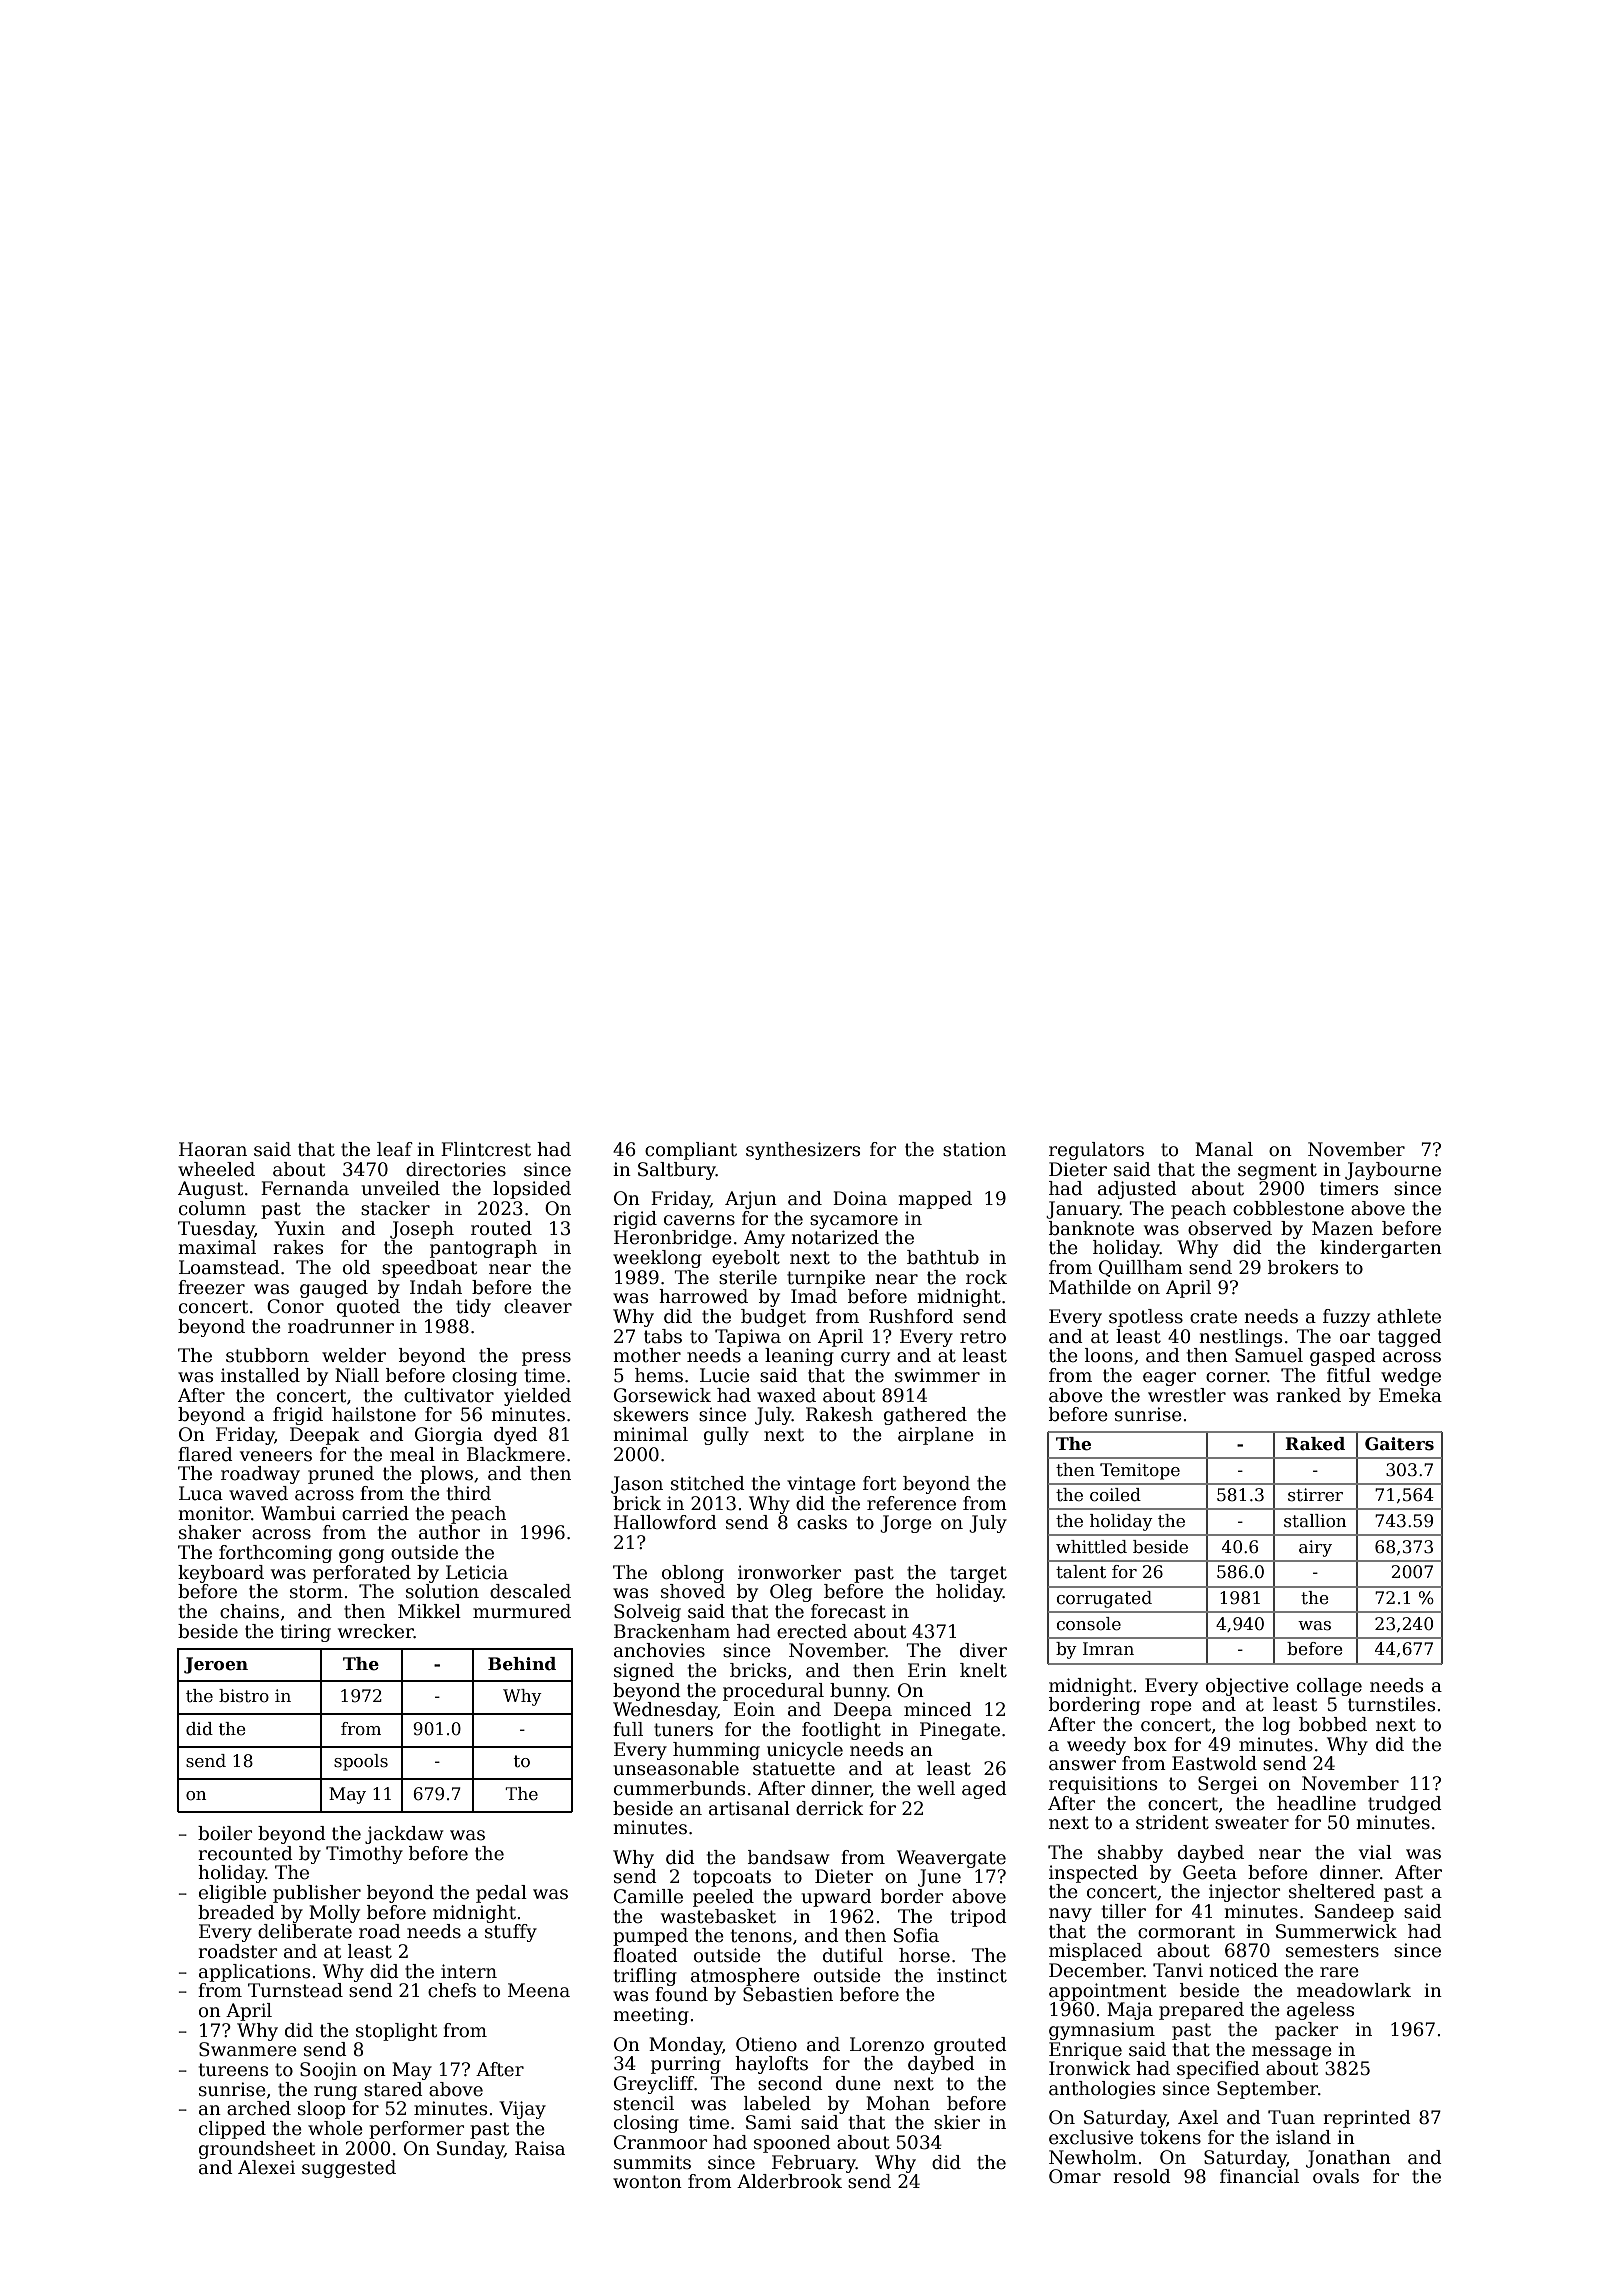 Image resolution: width=1620 pixels, height=2292 pixels. What do you see at coordinates (1259, 2176) in the image?
I see `financial` at bounding box center [1259, 2176].
